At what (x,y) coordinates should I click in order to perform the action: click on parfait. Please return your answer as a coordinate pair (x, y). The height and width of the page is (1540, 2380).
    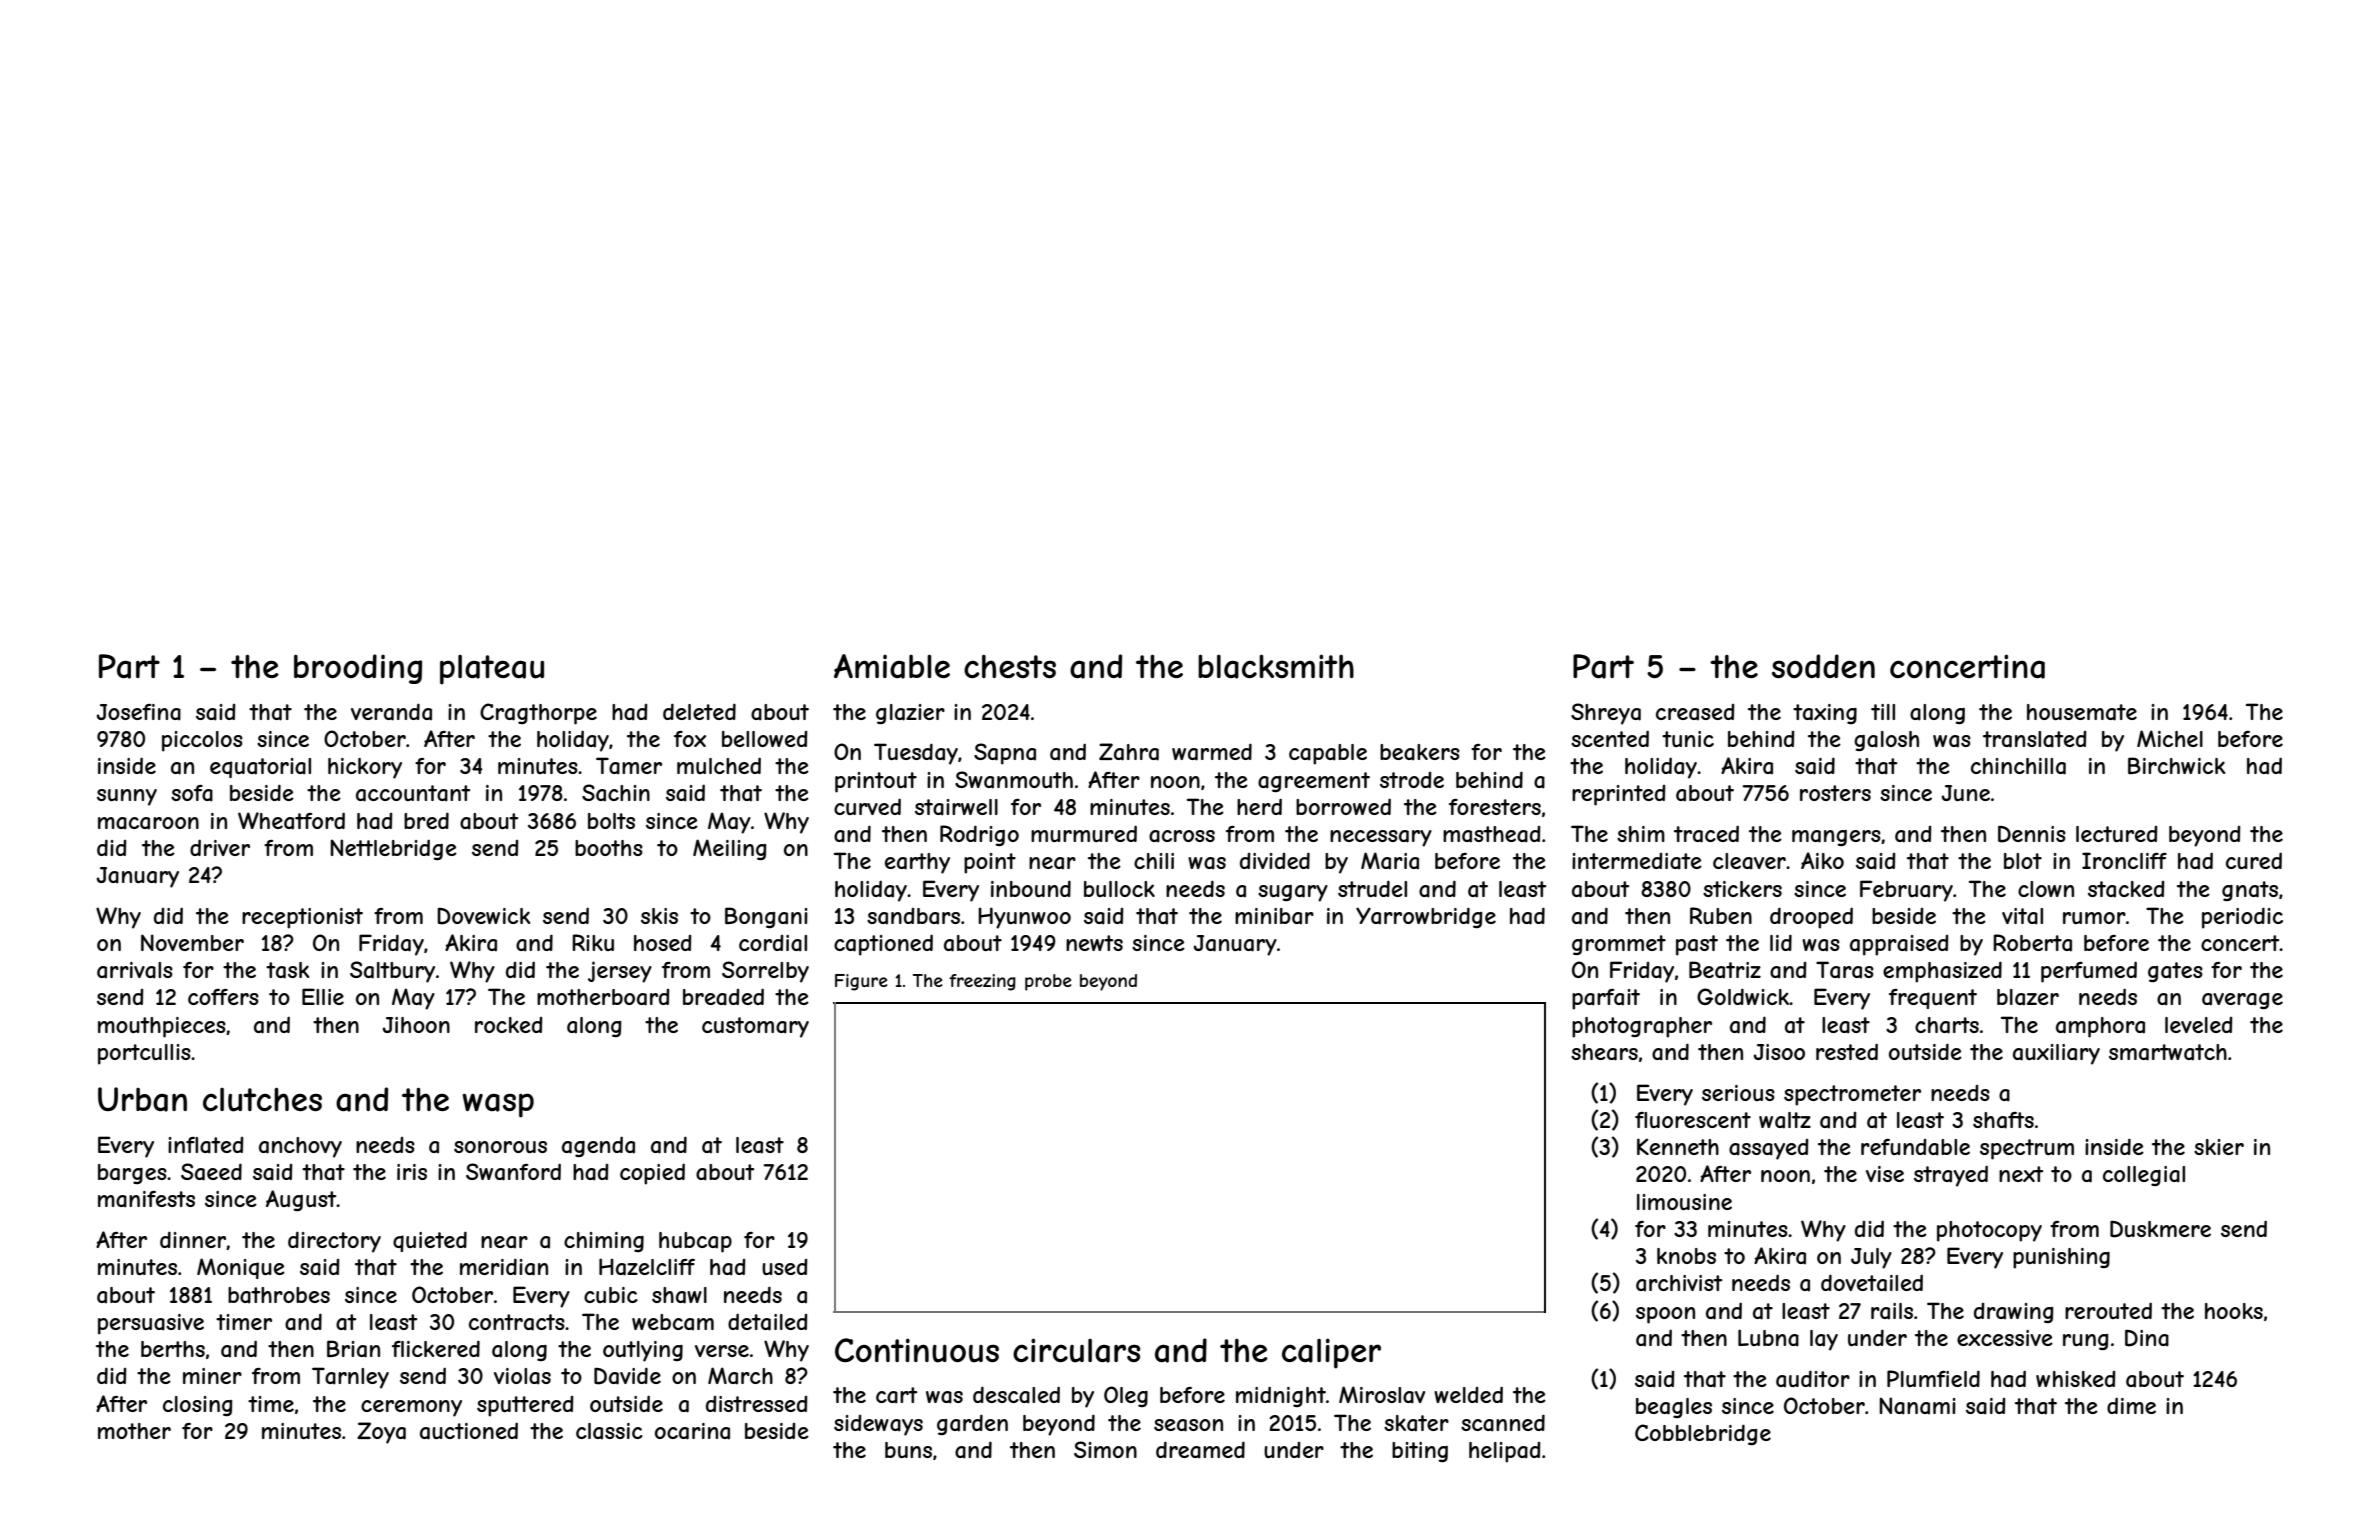
    Looking at the image, I should click on (1606, 999).
